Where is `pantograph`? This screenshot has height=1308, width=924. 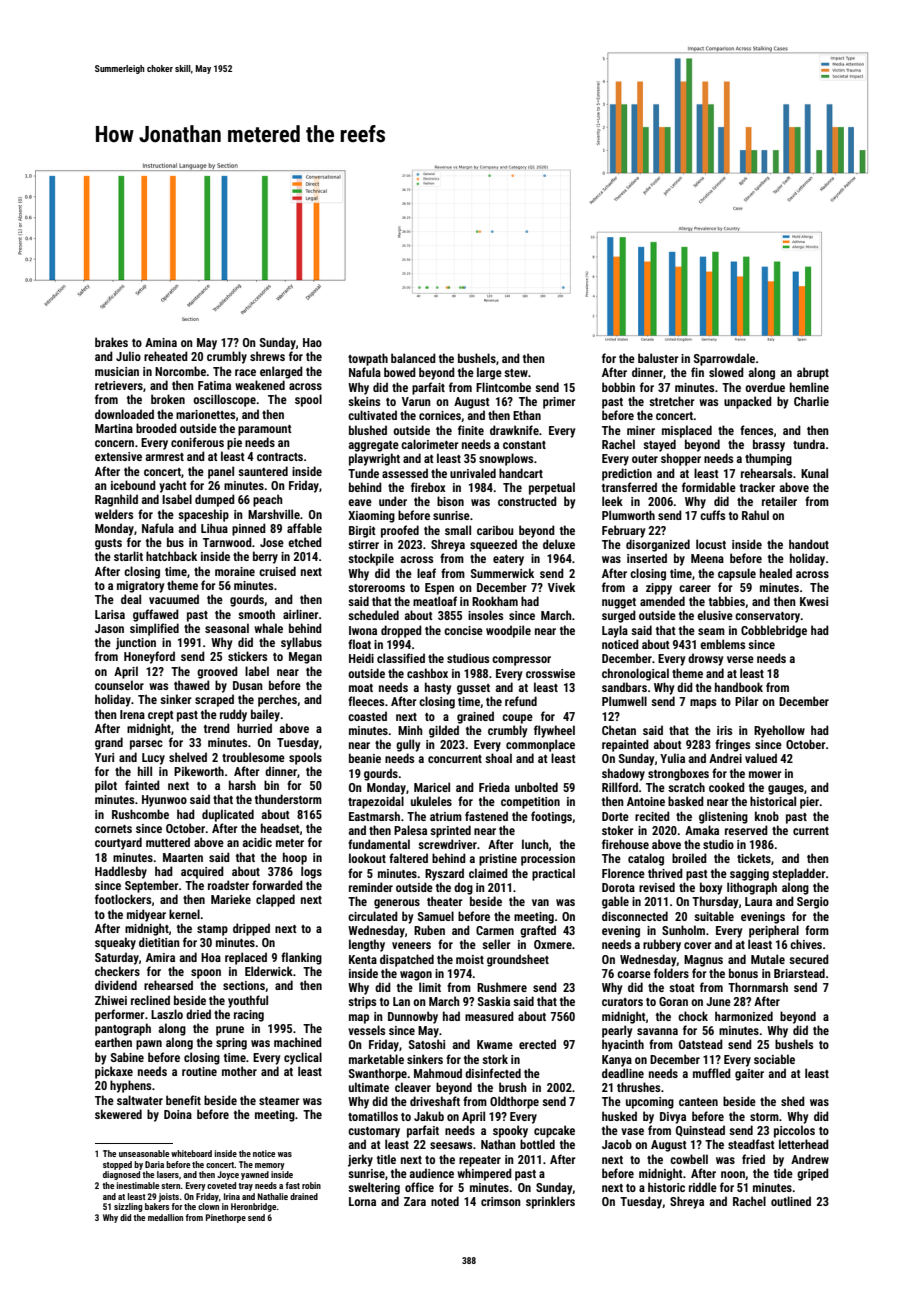 pantograph is located at coordinates (123, 1029).
